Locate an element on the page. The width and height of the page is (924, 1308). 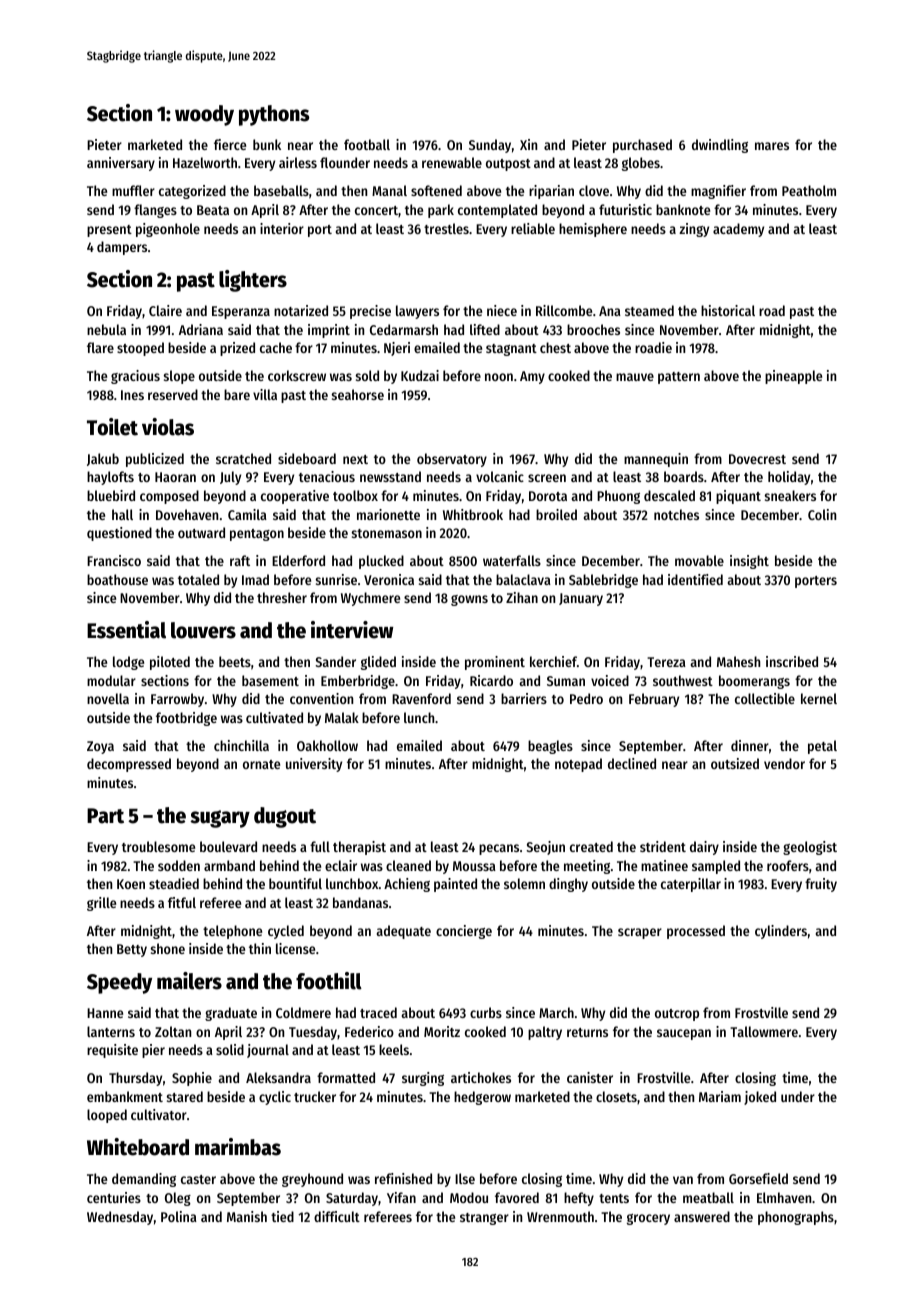
scraper is located at coordinates (640, 933).
